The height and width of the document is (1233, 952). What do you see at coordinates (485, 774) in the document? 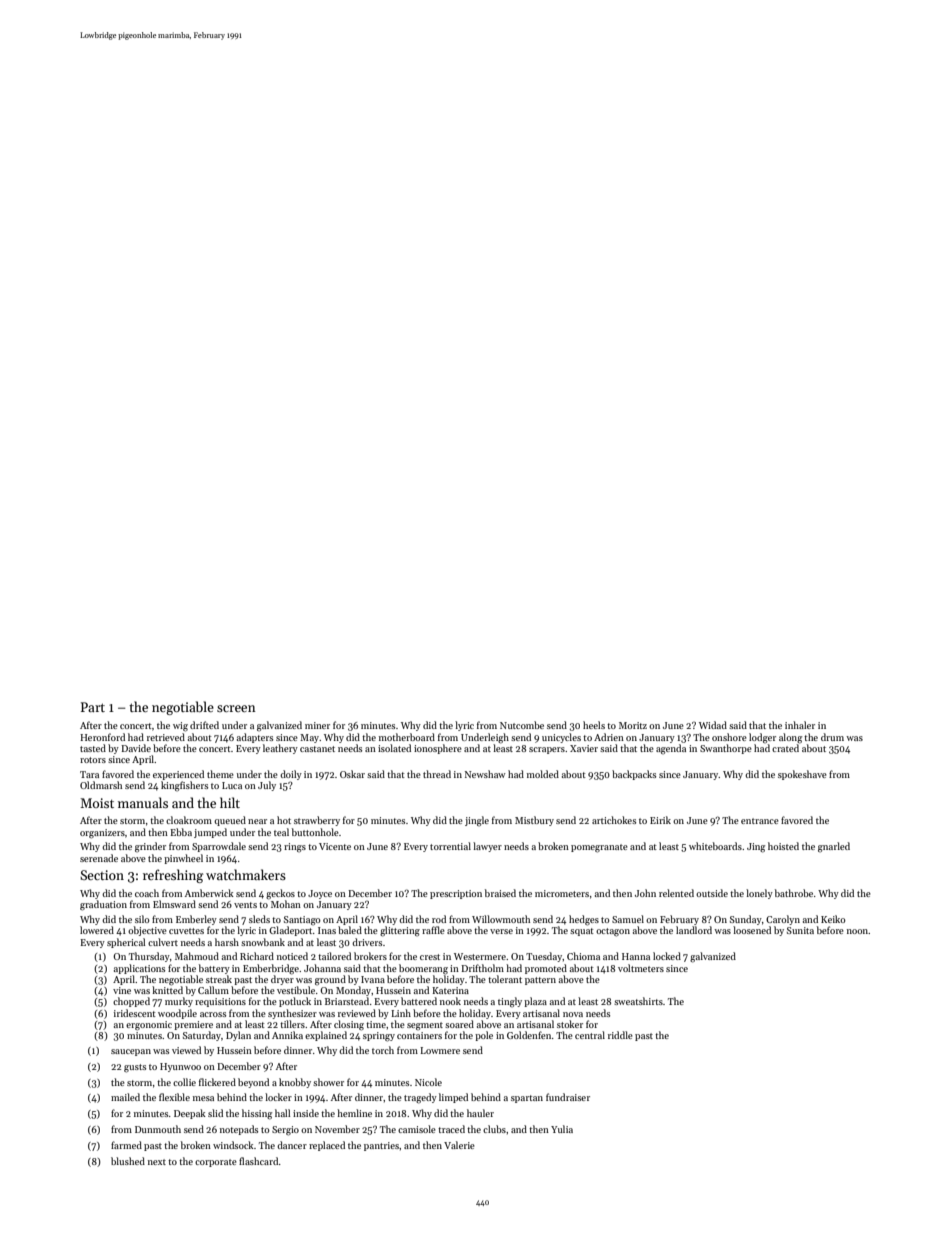
I see `Newshaw` at bounding box center [485, 774].
